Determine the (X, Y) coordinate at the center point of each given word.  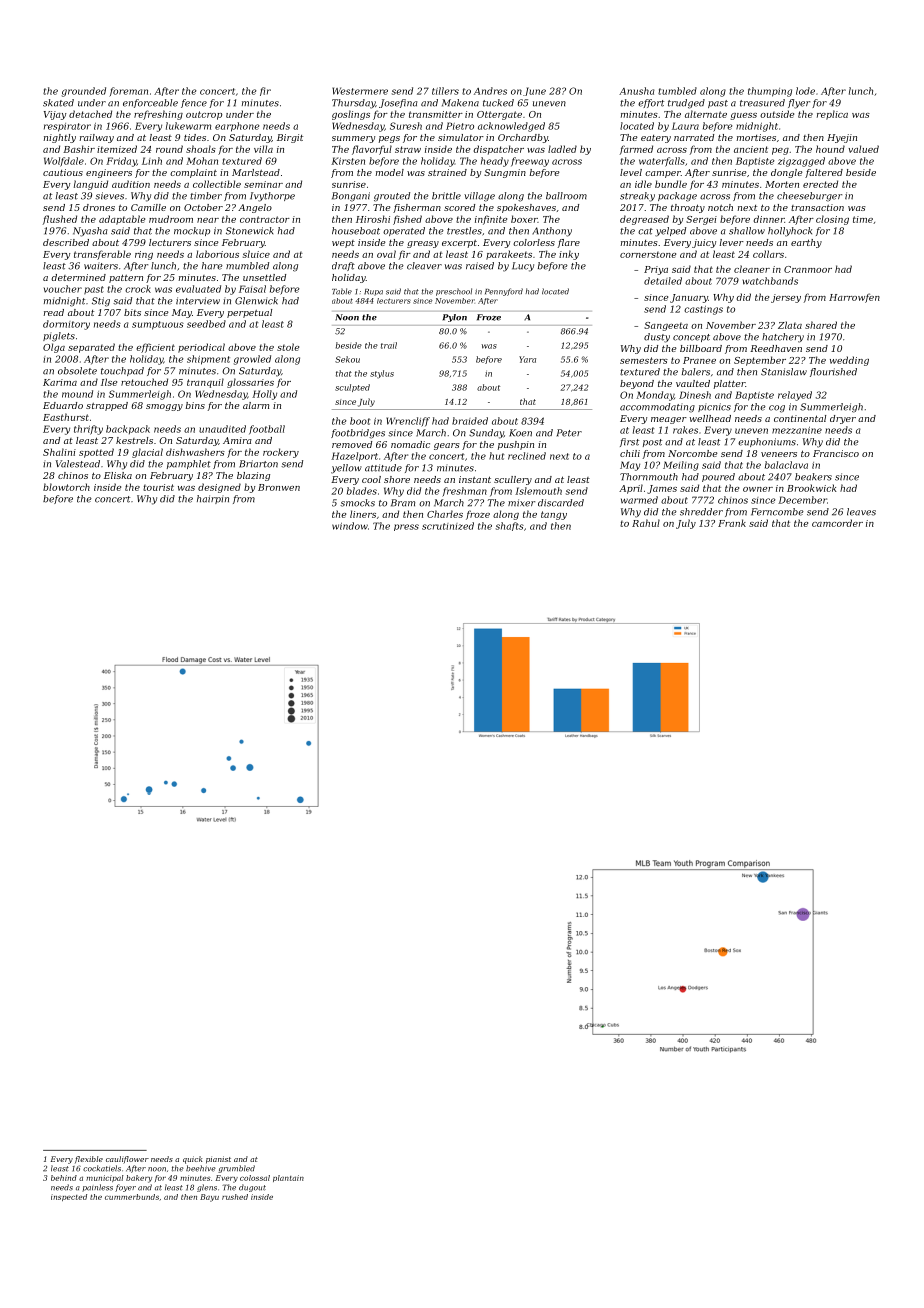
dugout (252, 1188)
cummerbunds (132, 1197)
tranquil (205, 383)
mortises (756, 137)
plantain (288, 1178)
